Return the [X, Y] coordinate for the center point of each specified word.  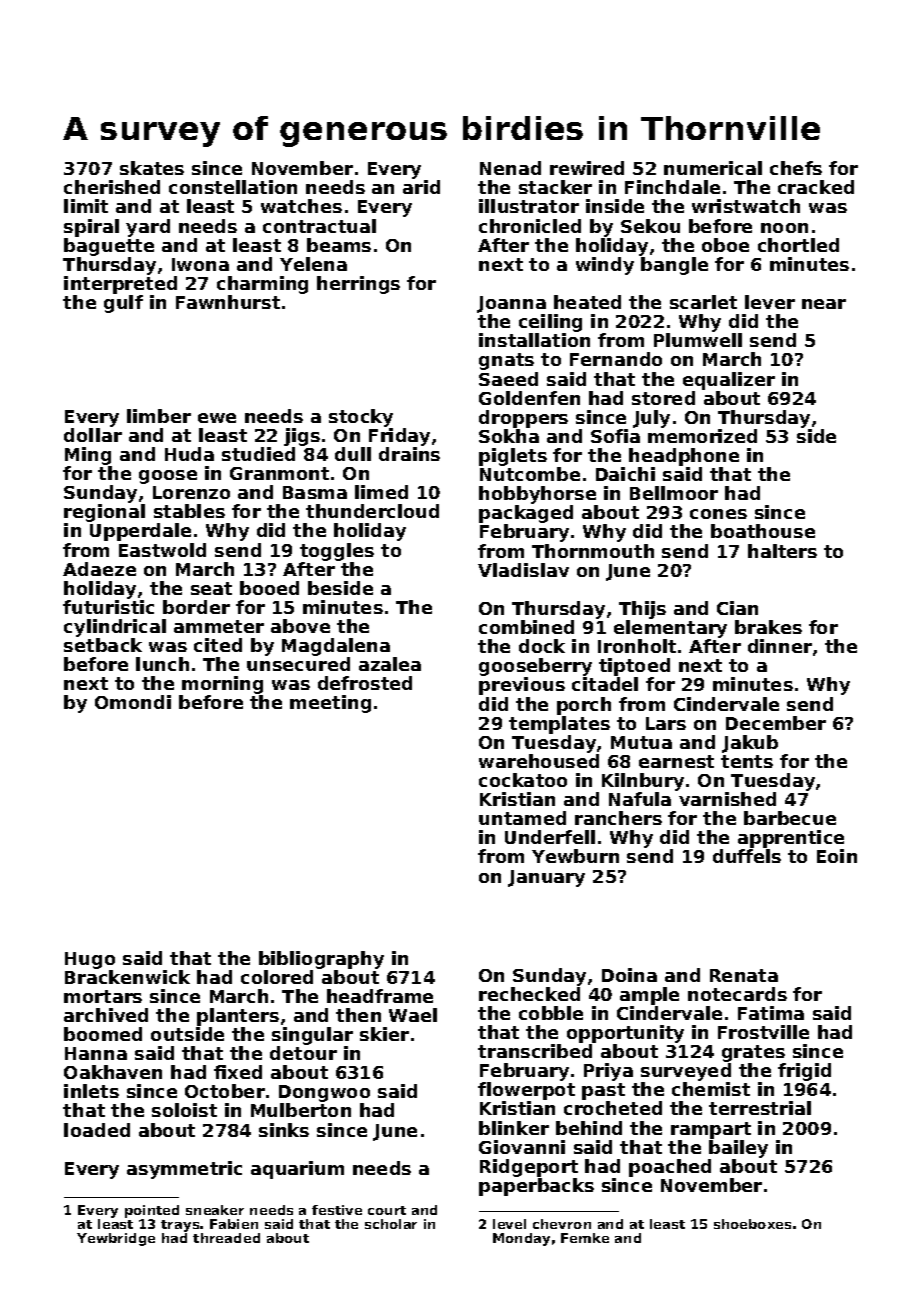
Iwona [200, 264]
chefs [796, 168]
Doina [629, 975]
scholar [391, 1224]
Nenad [510, 168]
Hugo [90, 960]
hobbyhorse [537, 495]
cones [718, 514]
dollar [93, 435]
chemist [711, 1089]
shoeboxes [752, 1224]
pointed [152, 1211]
